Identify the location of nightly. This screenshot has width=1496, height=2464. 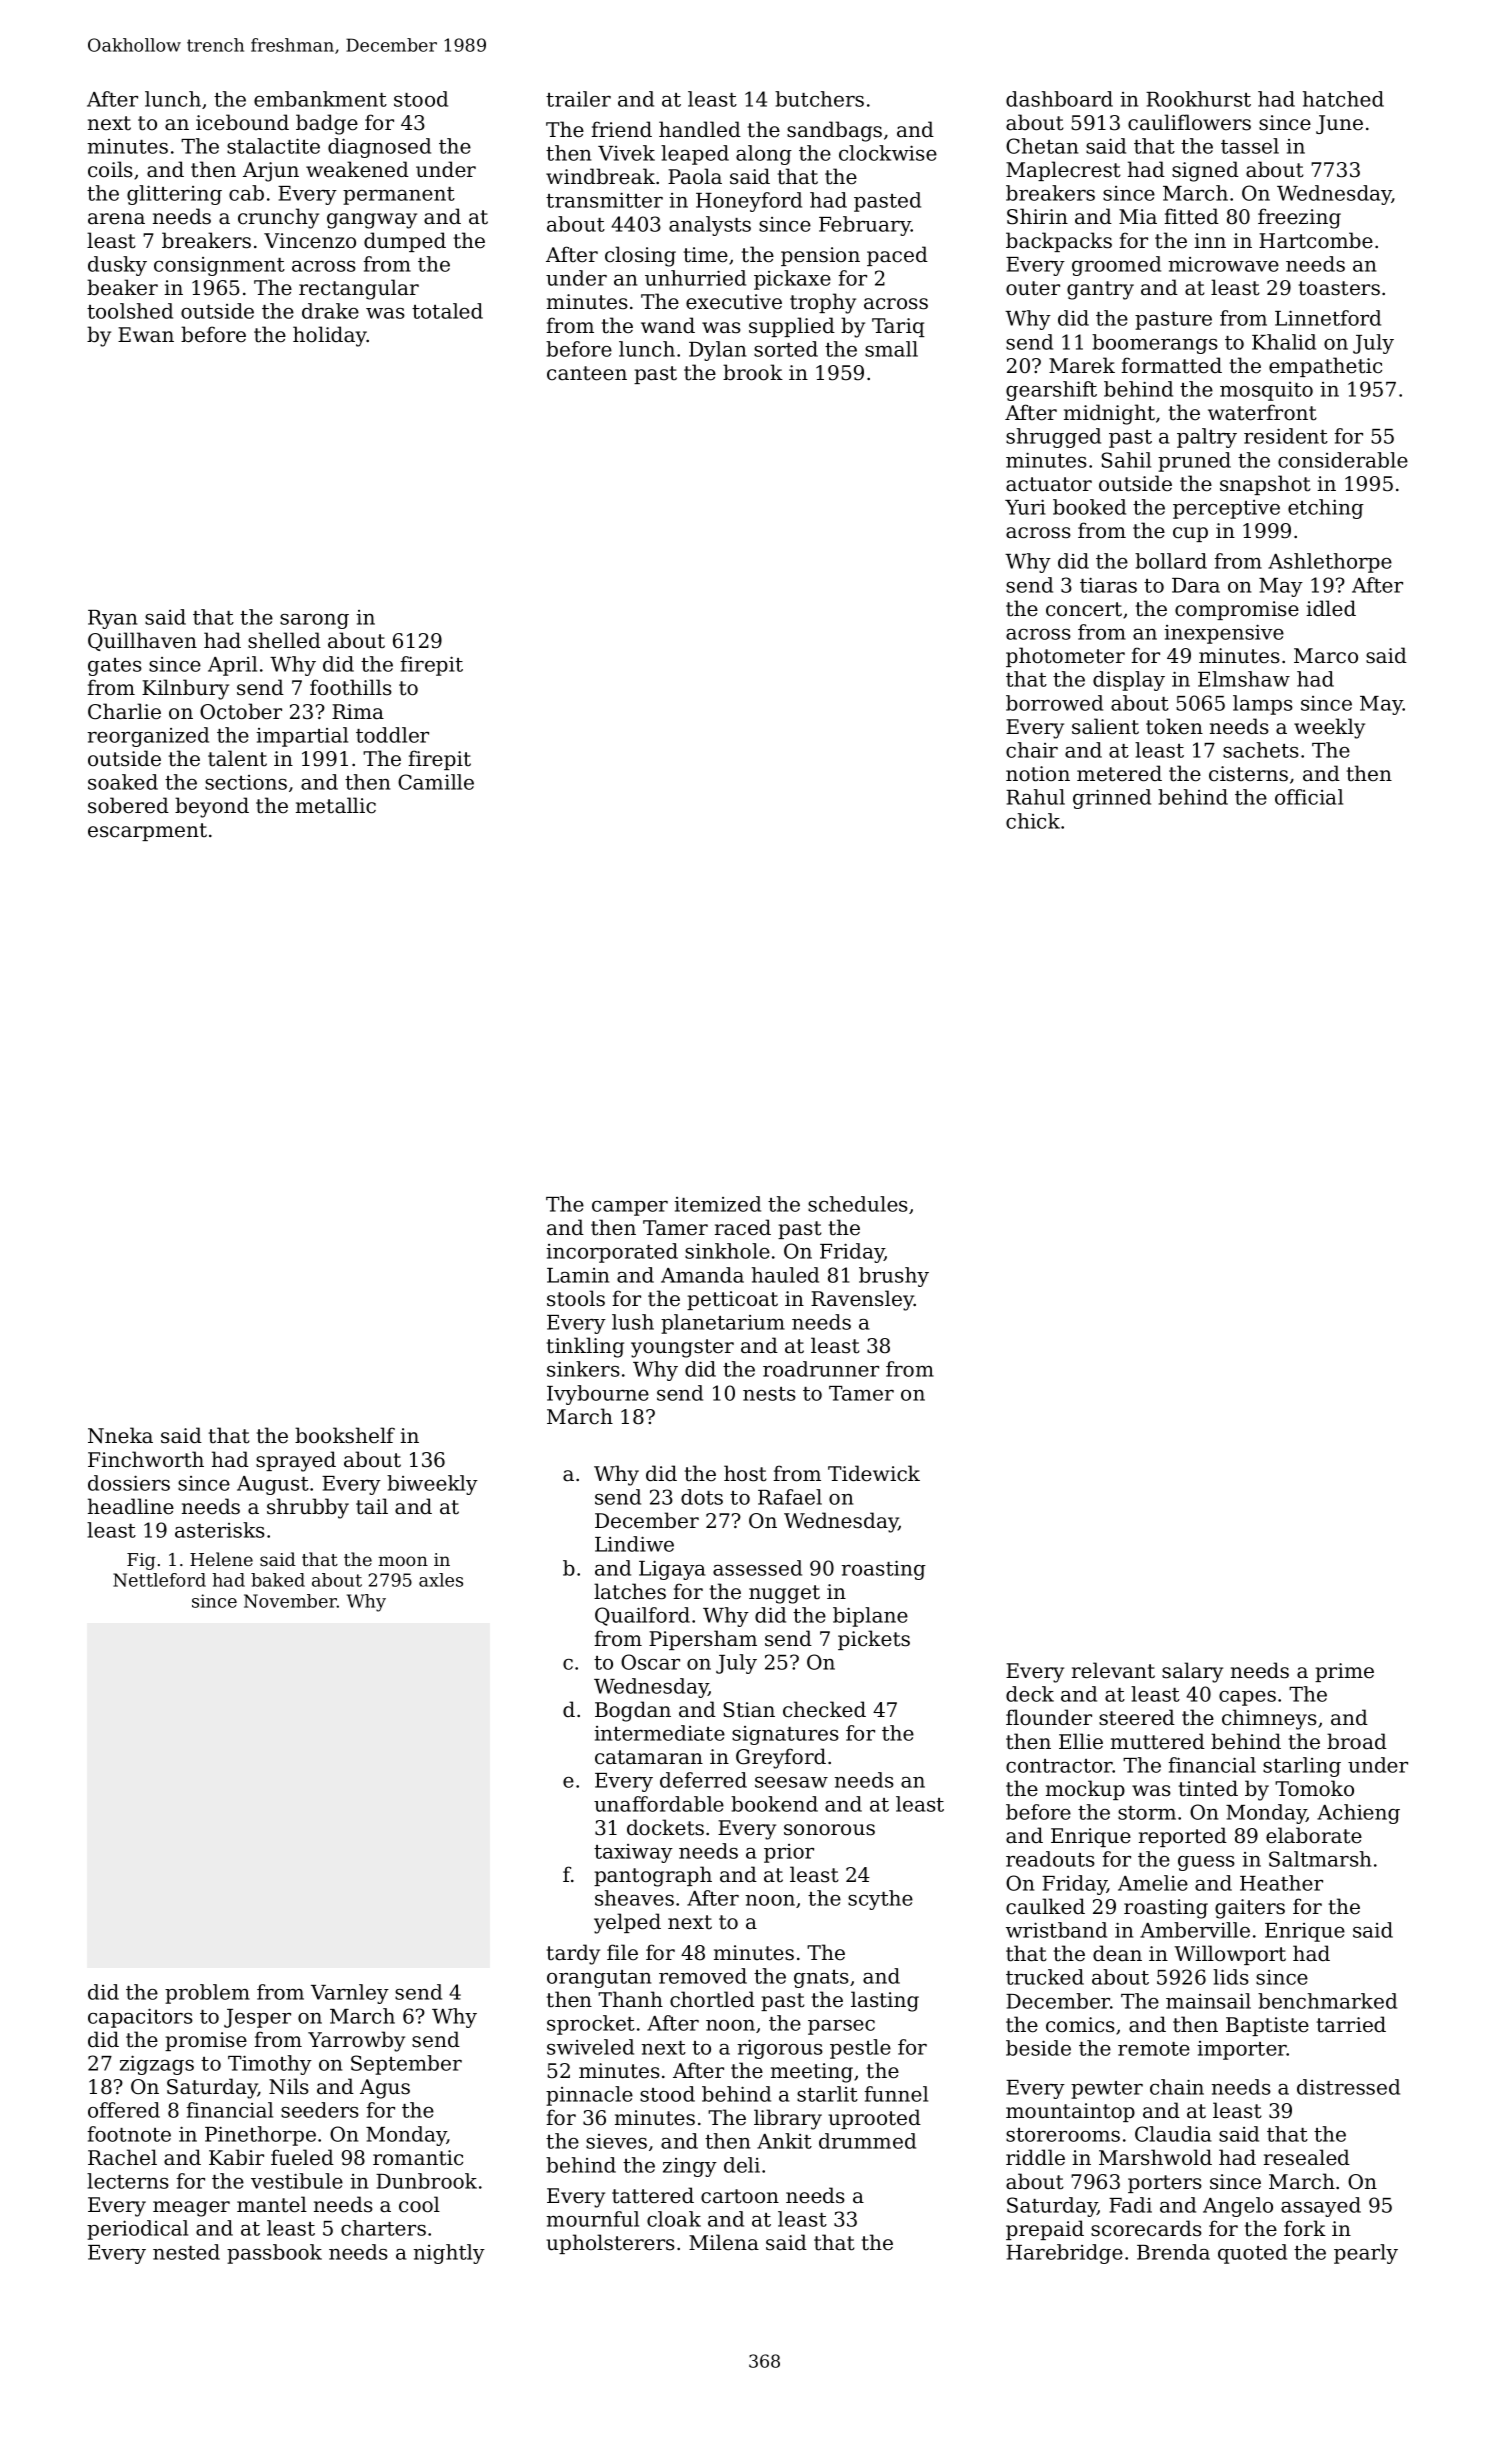
(449, 2254).
